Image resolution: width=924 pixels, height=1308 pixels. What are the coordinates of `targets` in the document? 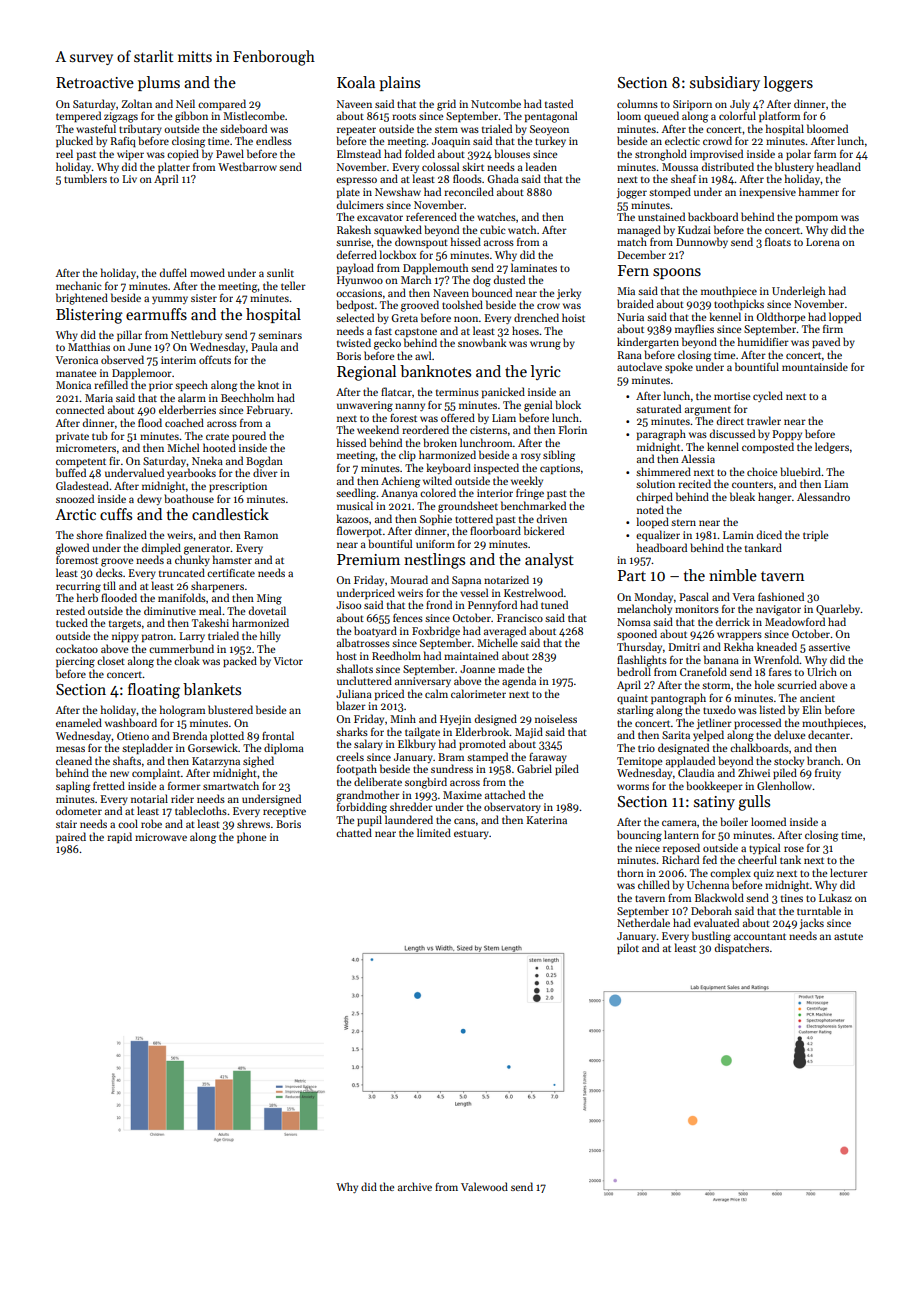 It's located at (125, 625).
